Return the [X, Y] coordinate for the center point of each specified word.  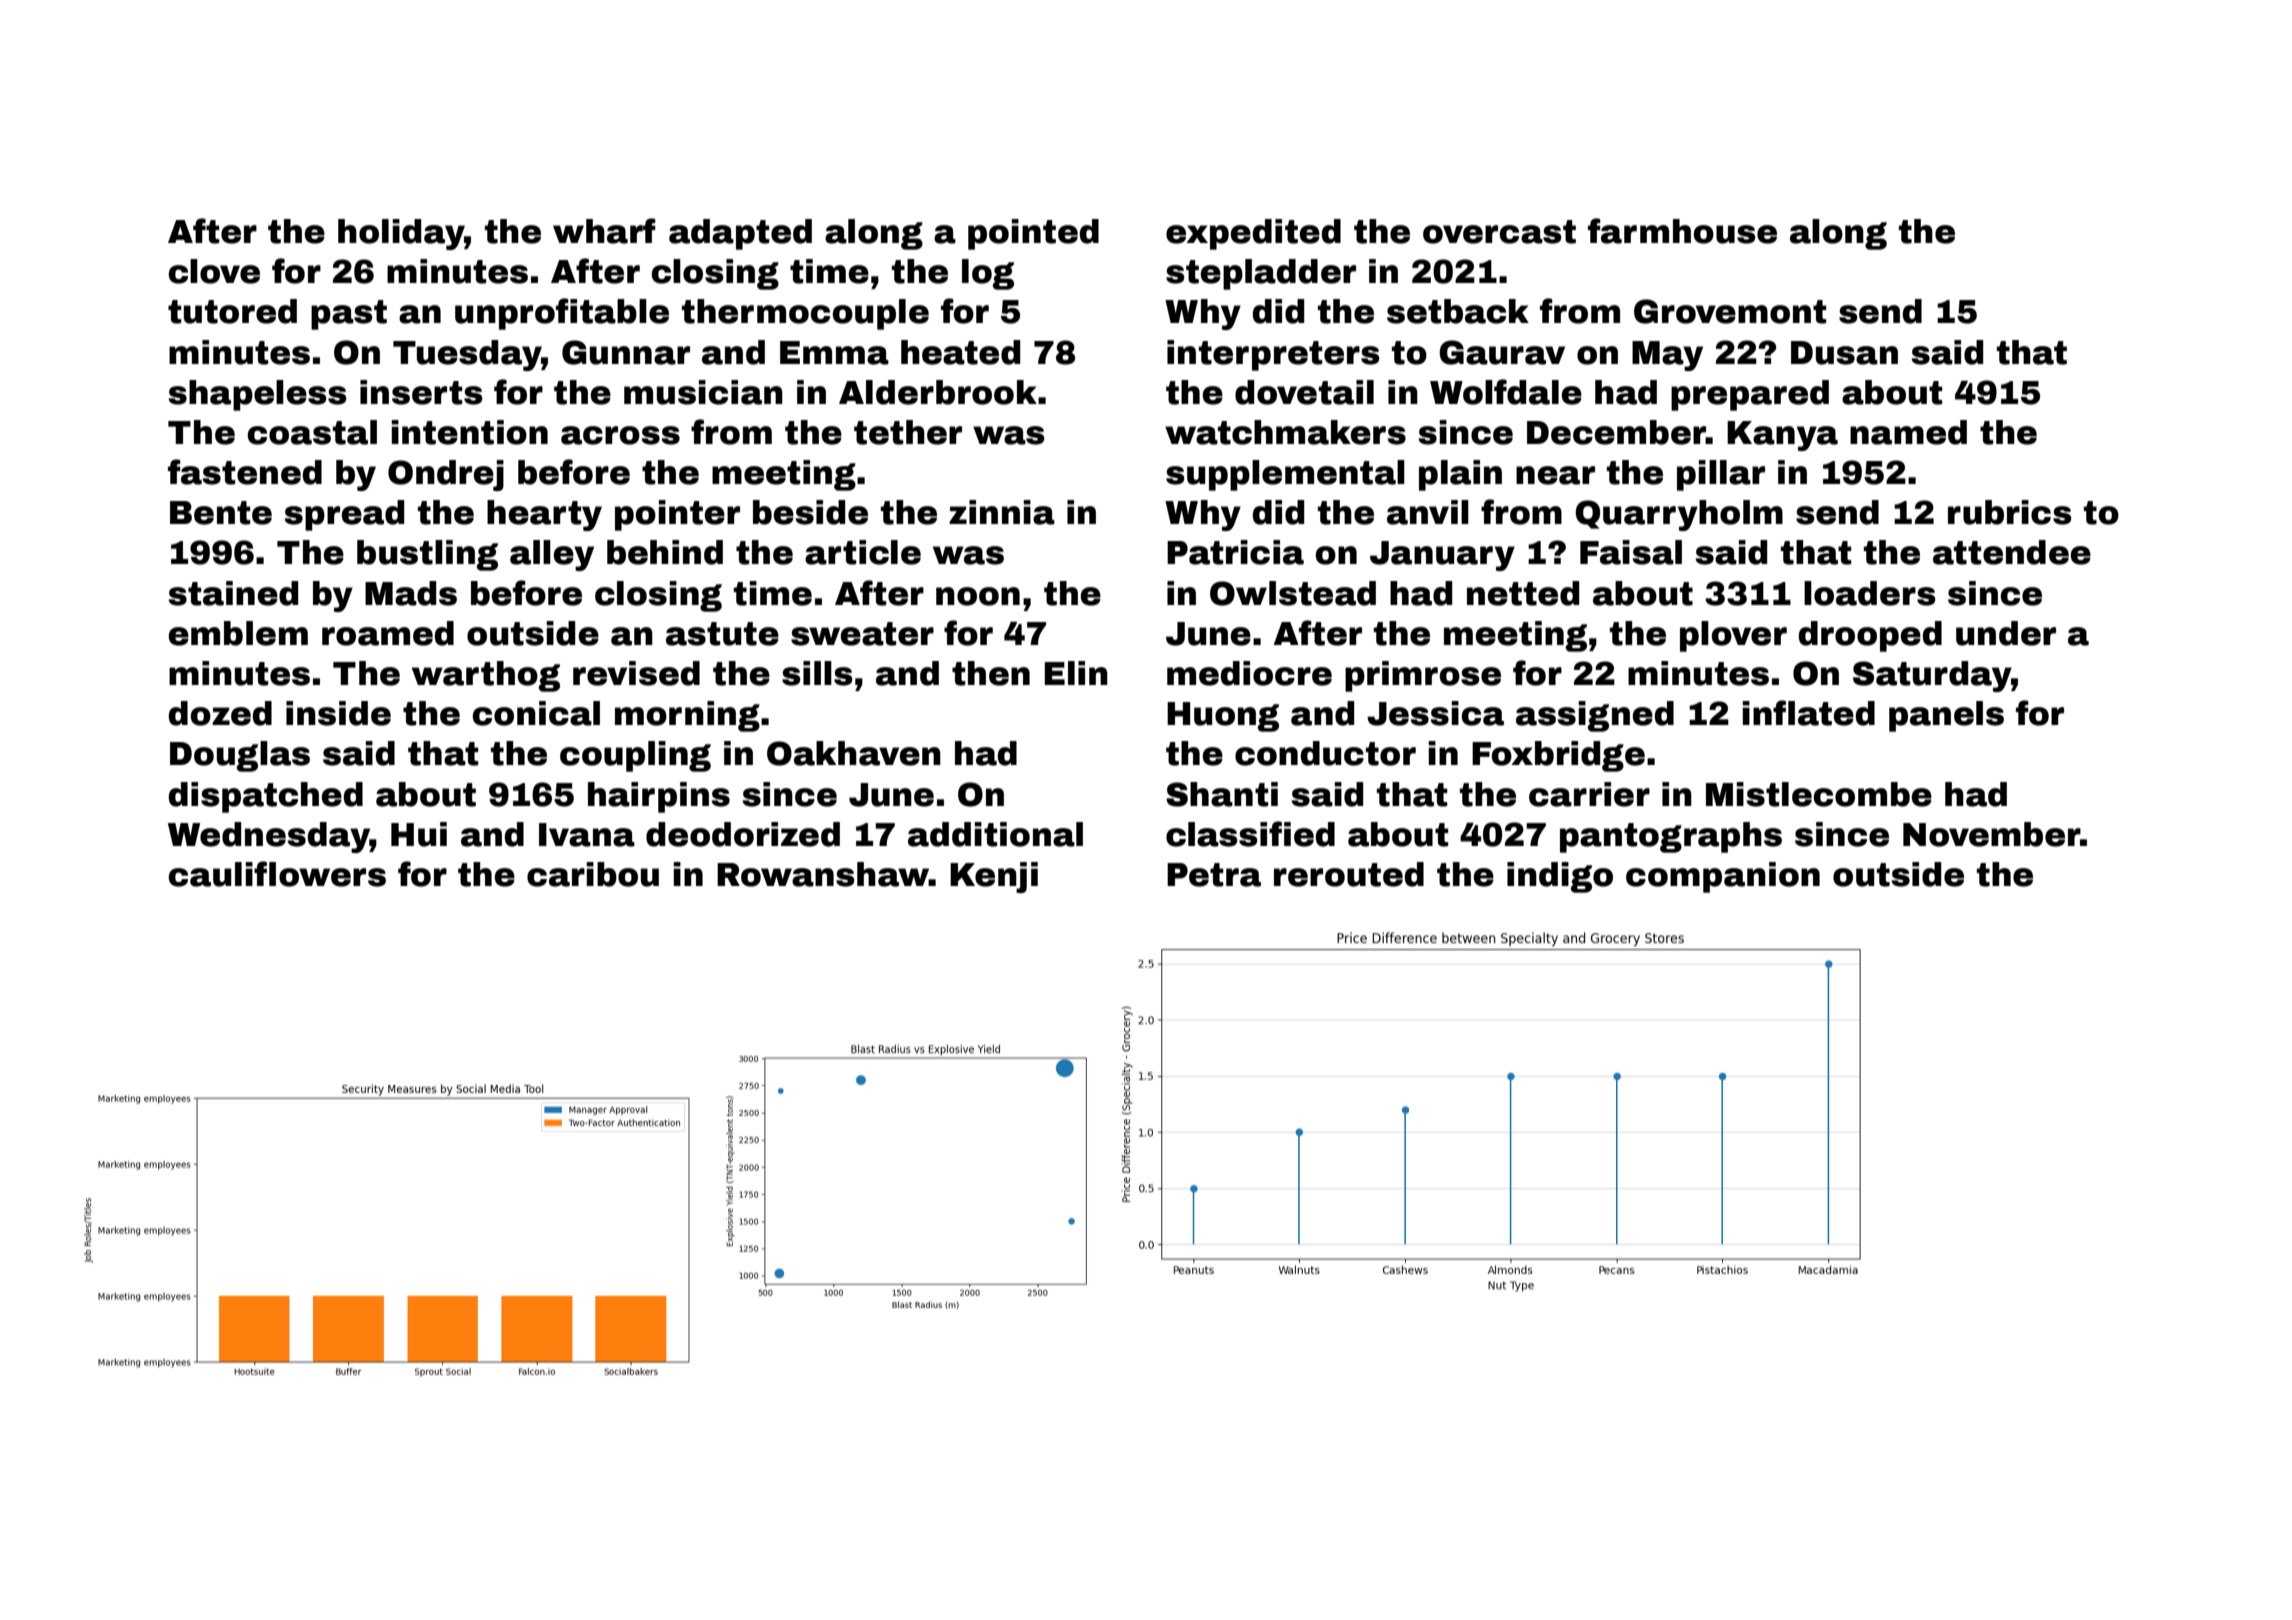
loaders [1870, 593]
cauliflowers [277, 874]
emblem [238, 633]
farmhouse [1682, 231]
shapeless [258, 395]
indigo [1560, 877]
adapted [740, 234]
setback [1458, 311]
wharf [604, 231]
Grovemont [1730, 311]
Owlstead [1293, 593]
